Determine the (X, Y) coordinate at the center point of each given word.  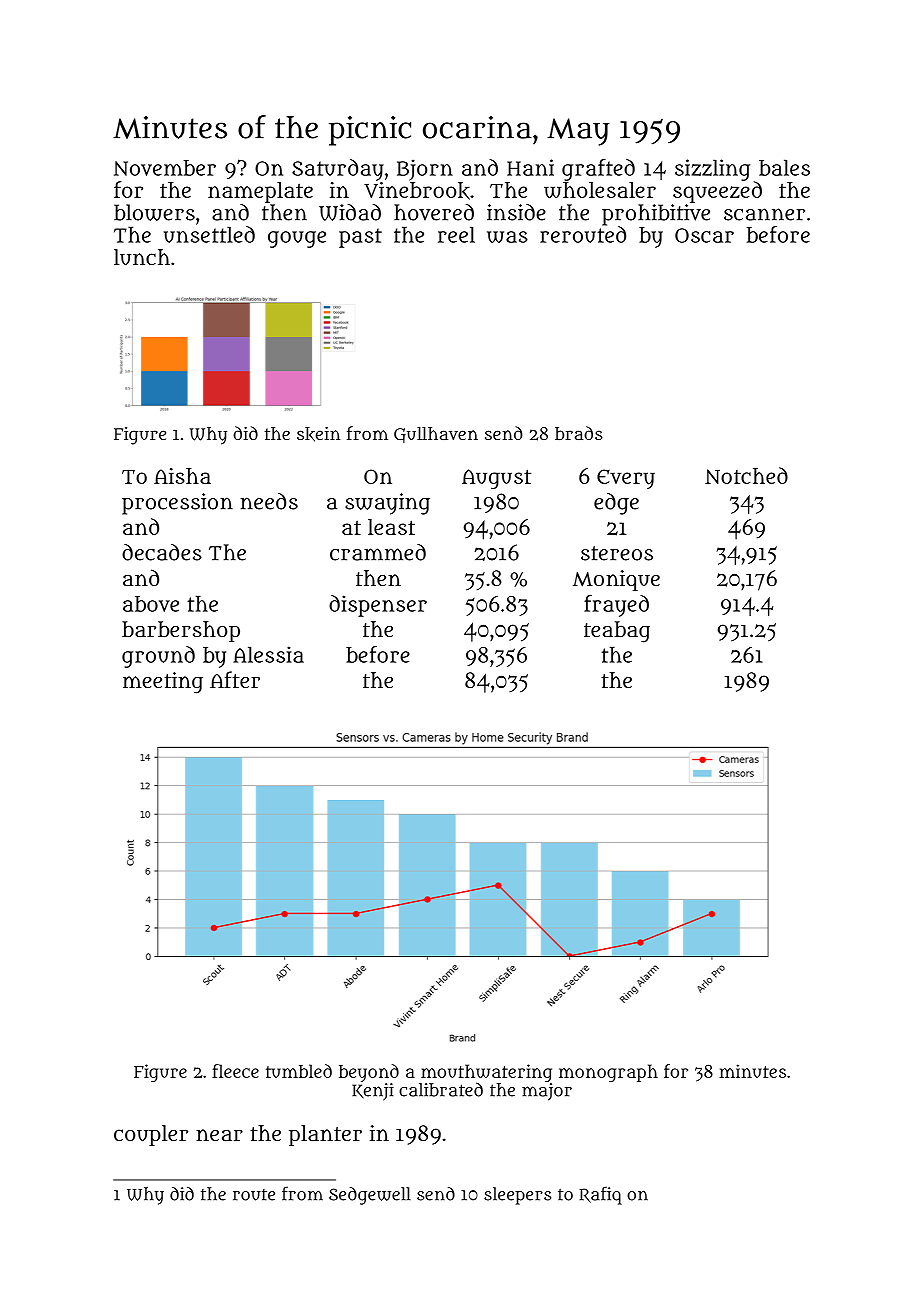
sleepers (517, 1196)
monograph (608, 1073)
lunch (142, 257)
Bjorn (425, 170)
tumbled (299, 1071)
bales (784, 167)
